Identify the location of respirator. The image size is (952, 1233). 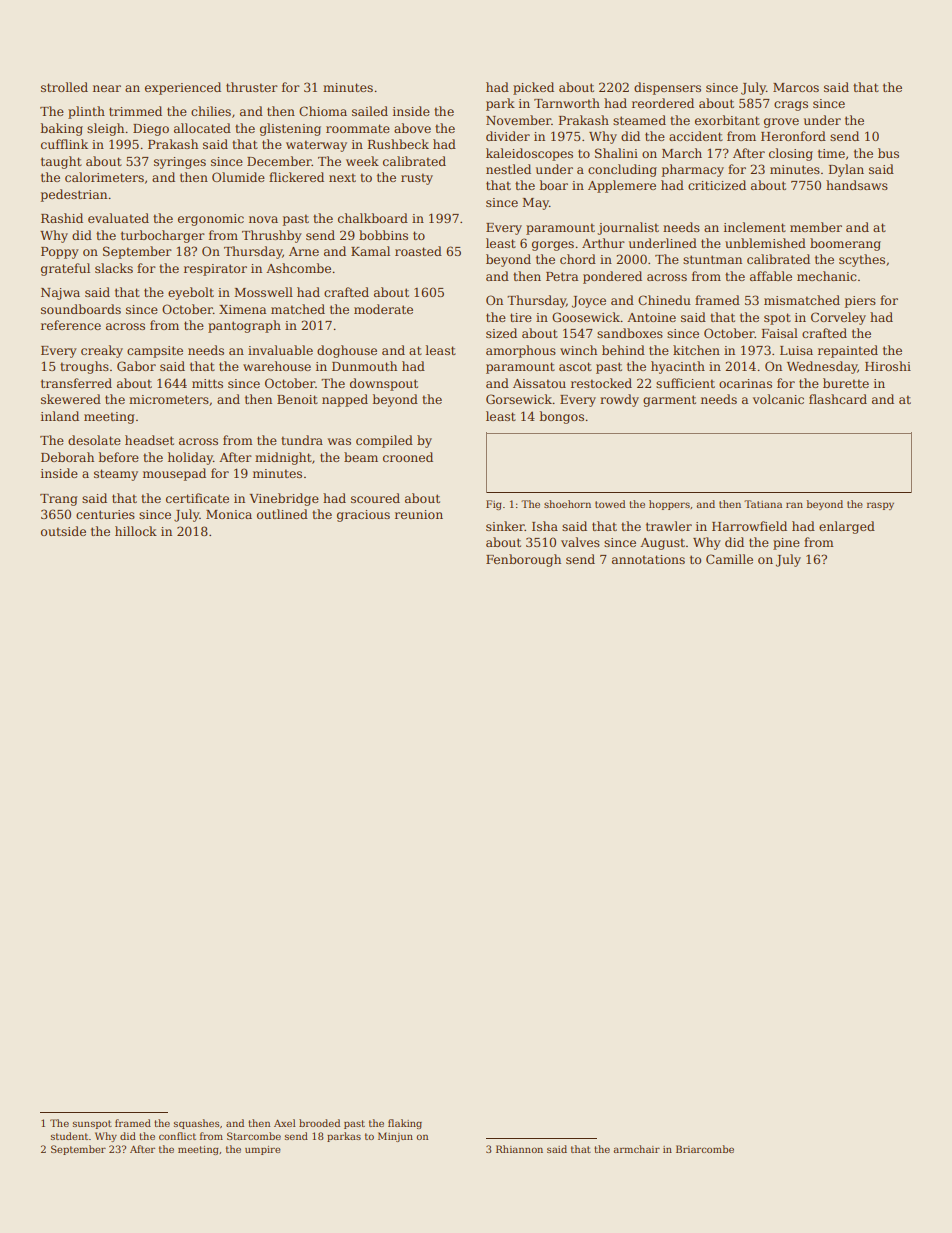
(215, 270).
